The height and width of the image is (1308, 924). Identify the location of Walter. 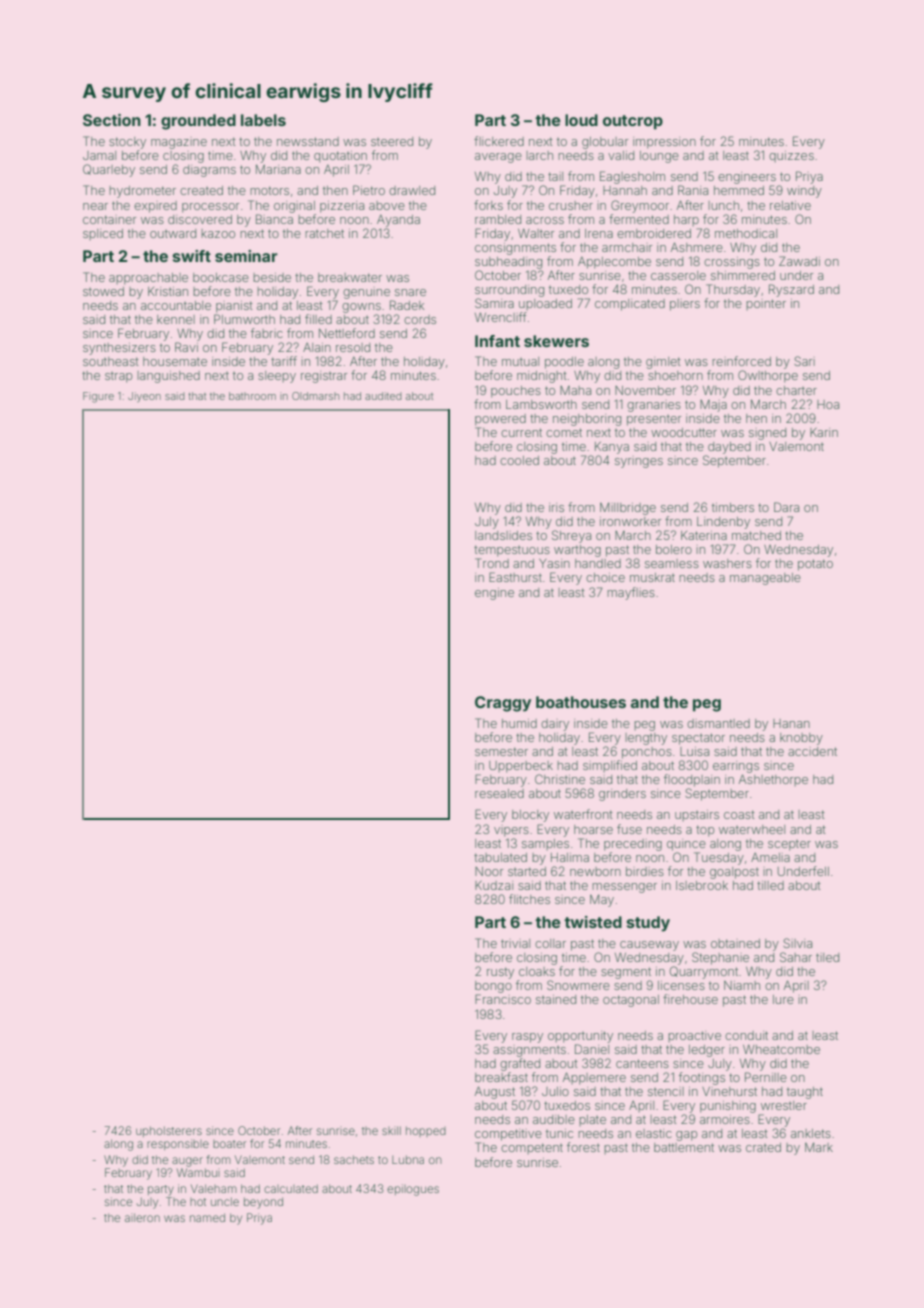
(536, 233).
